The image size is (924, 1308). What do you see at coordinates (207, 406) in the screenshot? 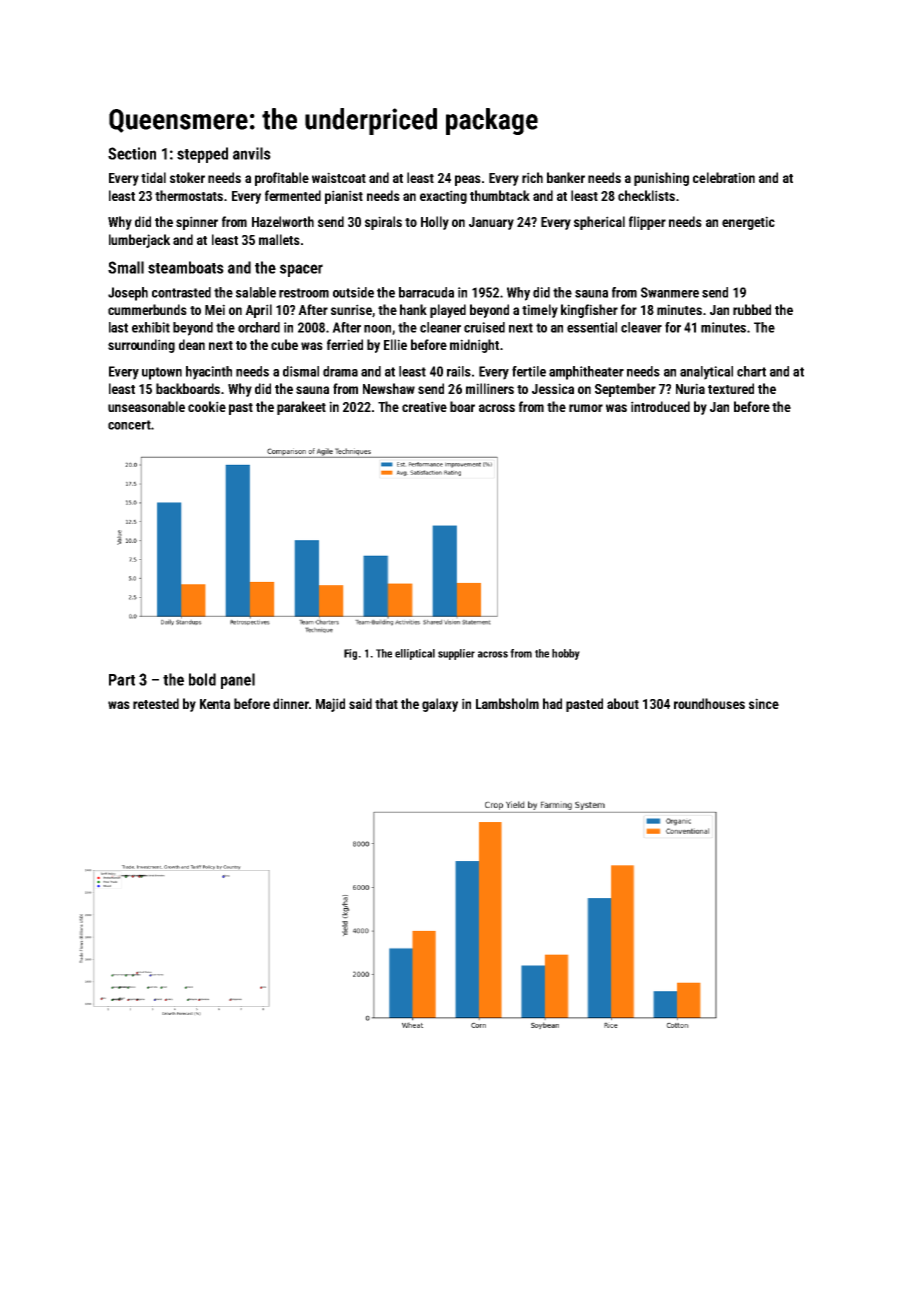
I see `cookie` at bounding box center [207, 406].
